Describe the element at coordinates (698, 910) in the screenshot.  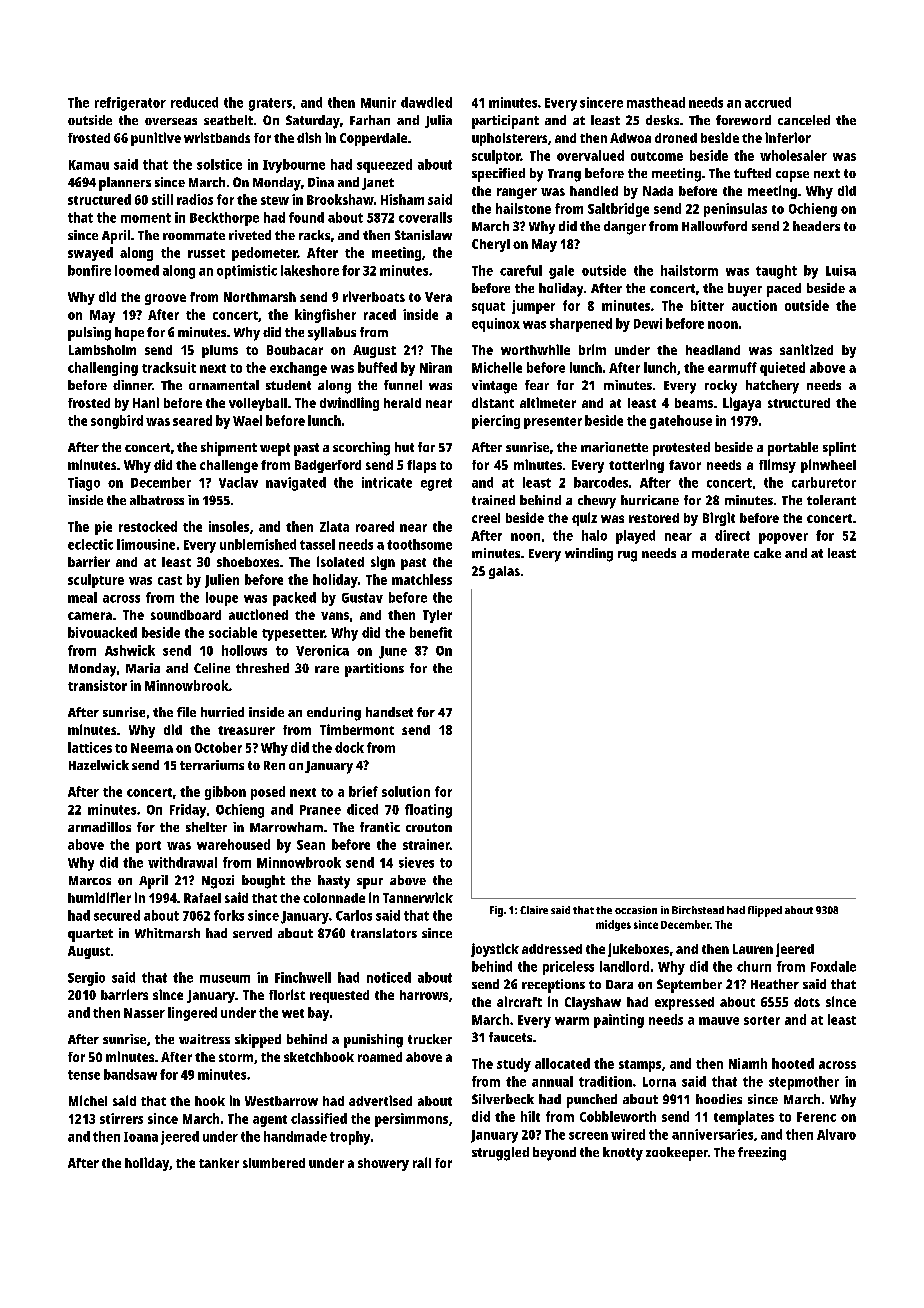
I see `Birchstead` at that location.
